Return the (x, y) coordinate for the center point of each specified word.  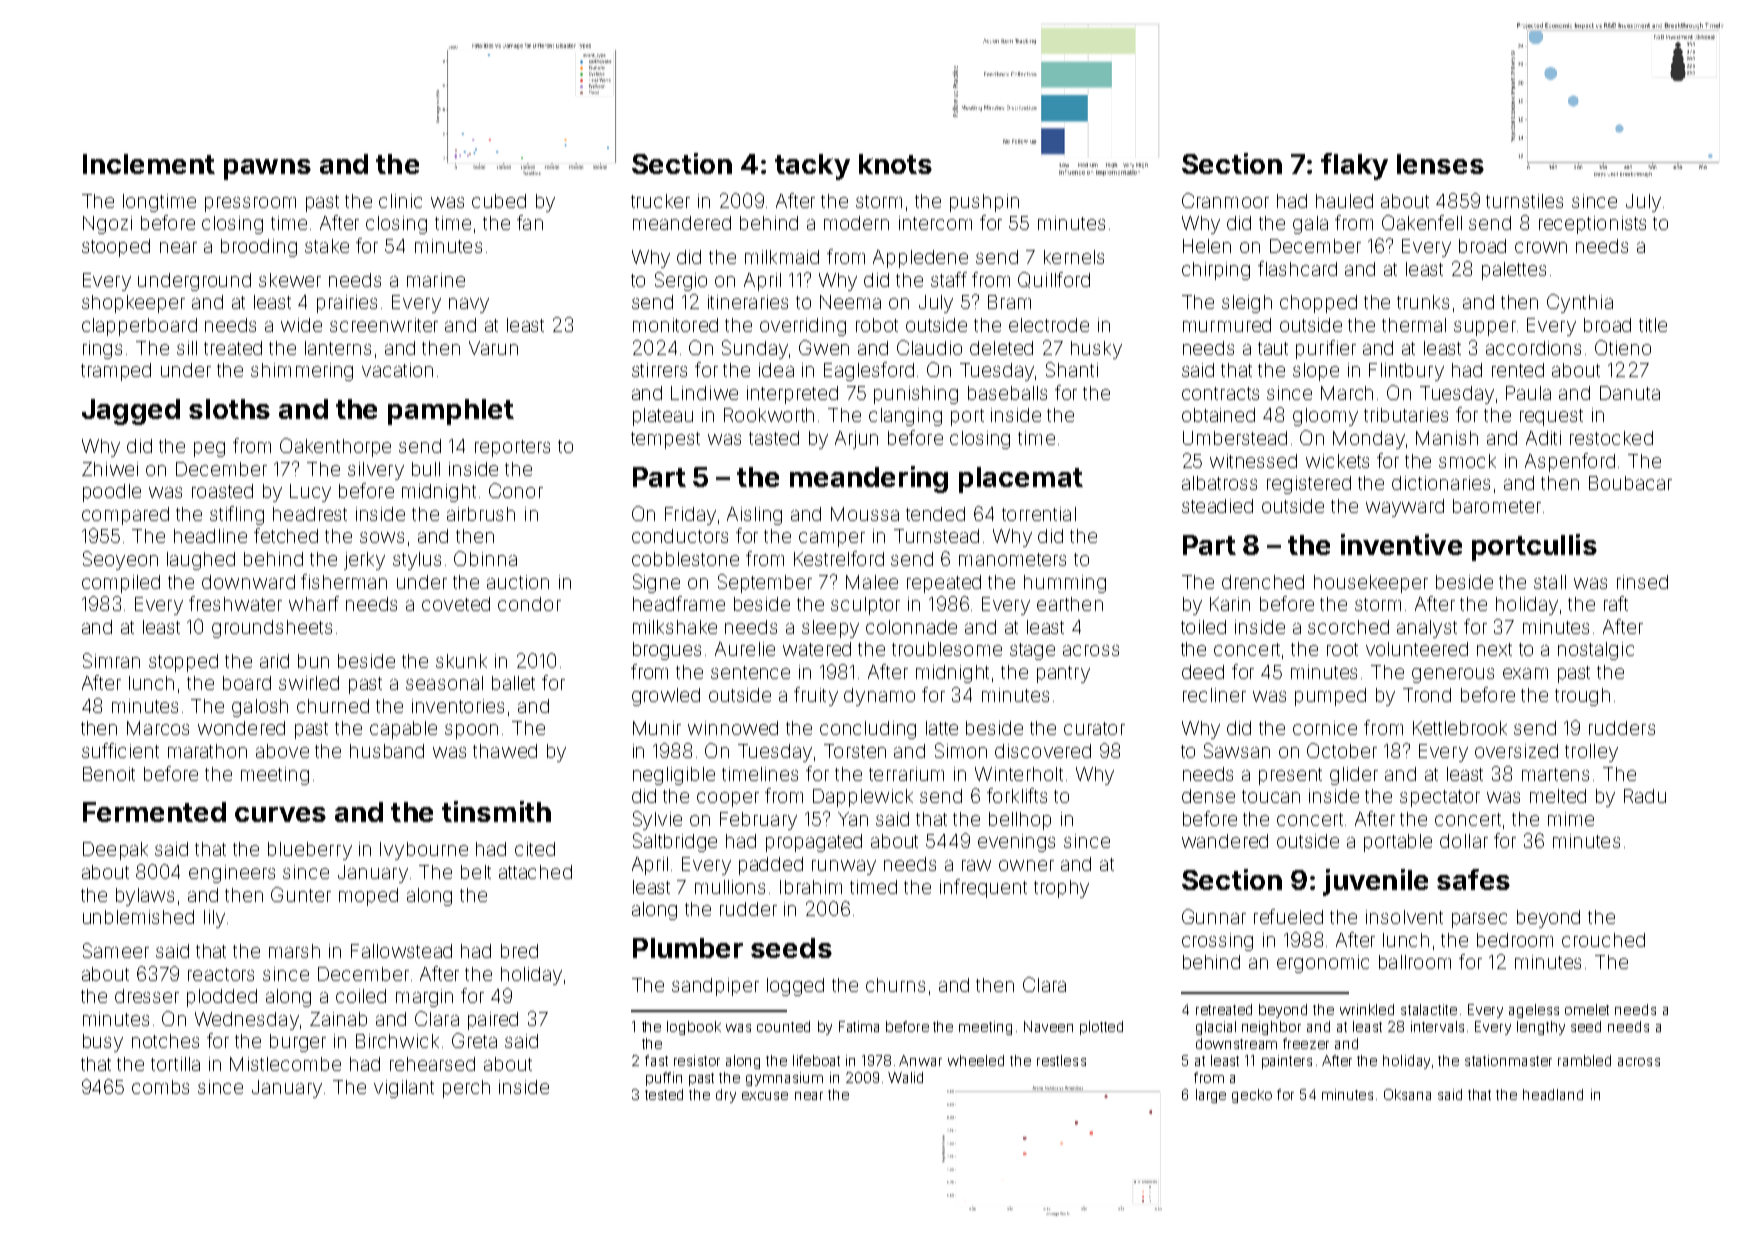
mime (1571, 819)
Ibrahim (811, 887)
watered (817, 649)
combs (160, 1087)
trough (1582, 697)
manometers (1012, 559)
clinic (400, 201)
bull (426, 469)
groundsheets (272, 629)
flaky (1354, 166)
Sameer (116, 950)
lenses (1440, 164)
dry (726, 1096)
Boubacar (1630, 483)
